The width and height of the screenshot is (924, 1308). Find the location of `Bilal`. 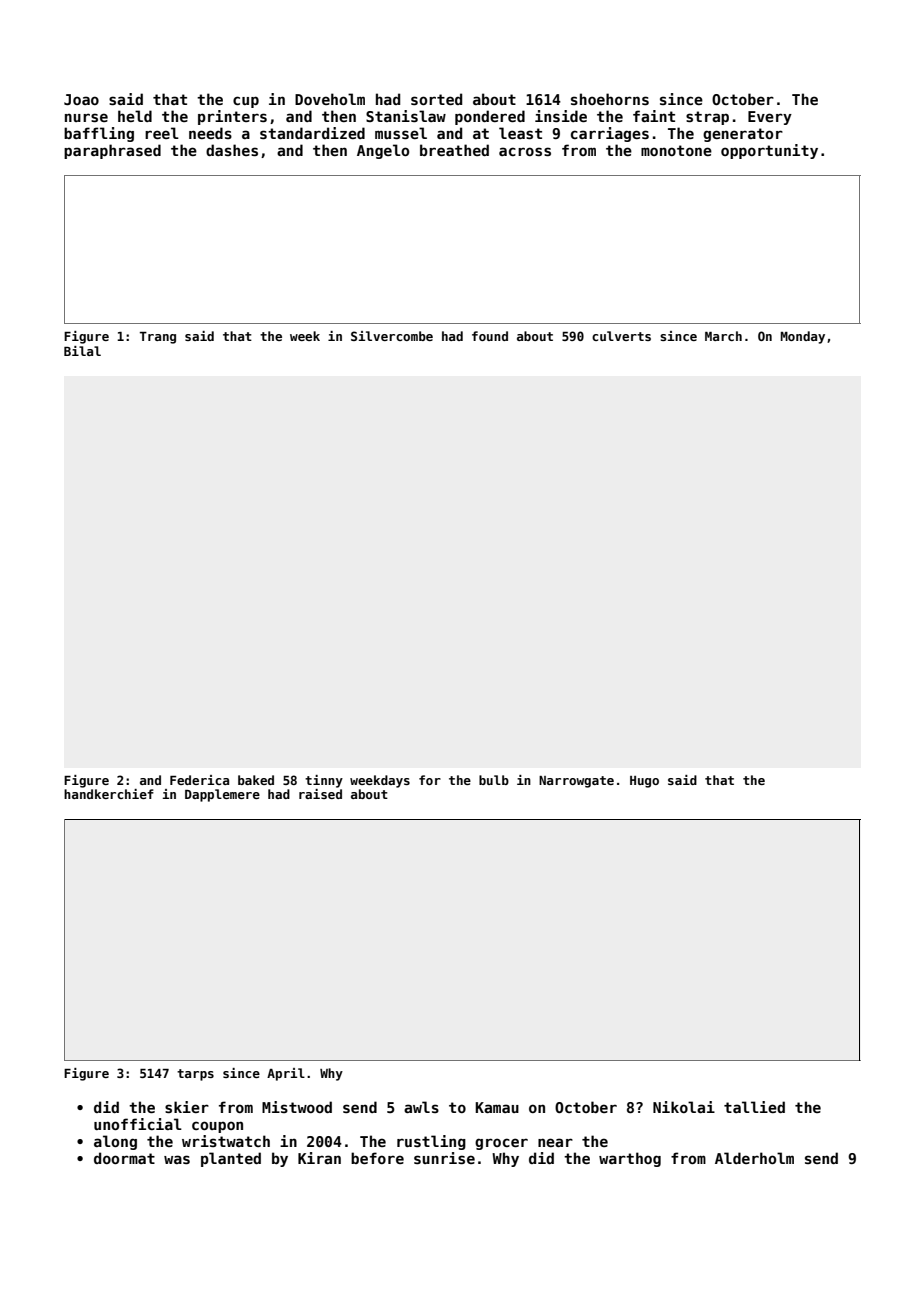

Bilal is located at coordinates (82, 351).
